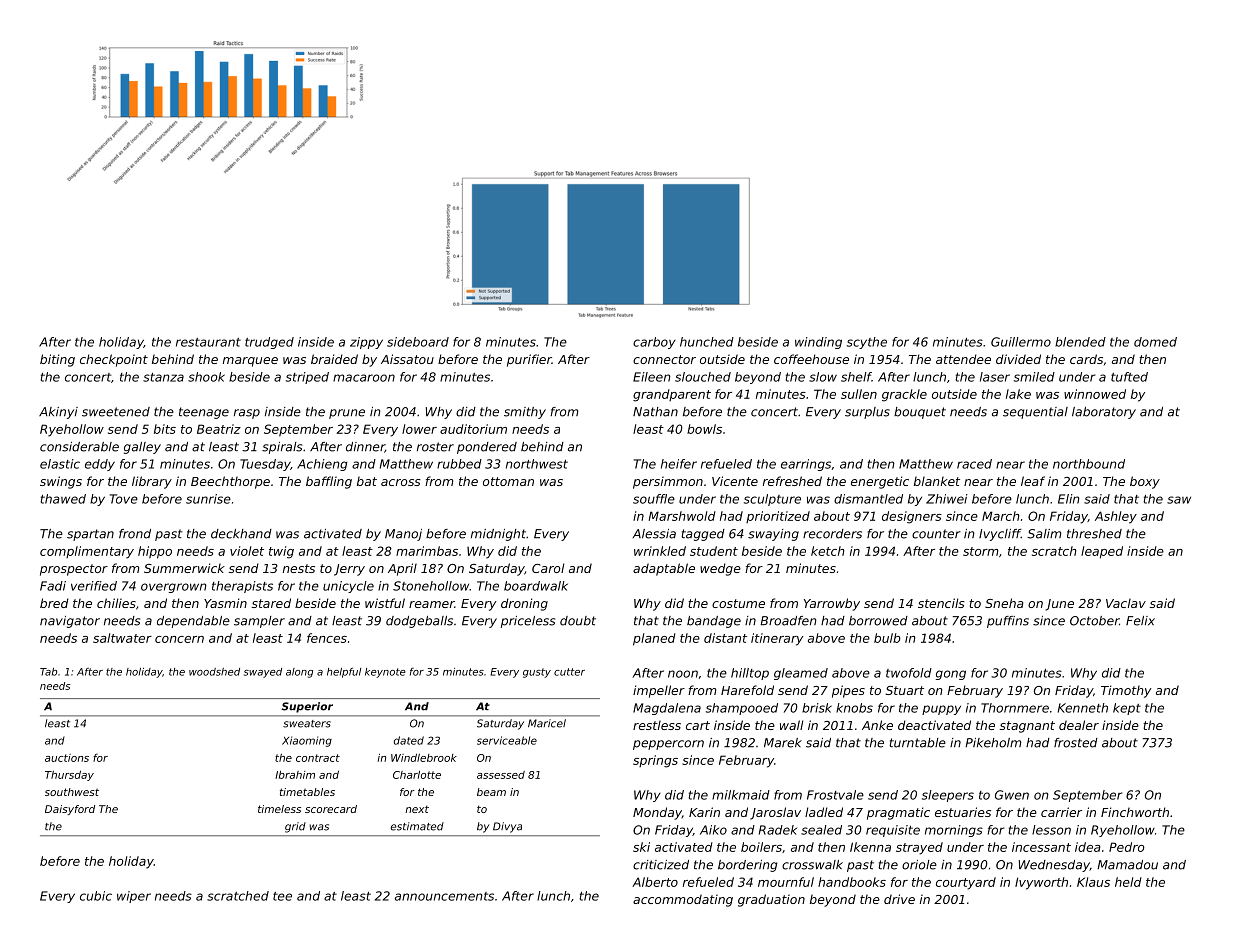  What do you see at coordinates (307, 378) in the page?
I see `striped` at bounding box center [307, 378].
